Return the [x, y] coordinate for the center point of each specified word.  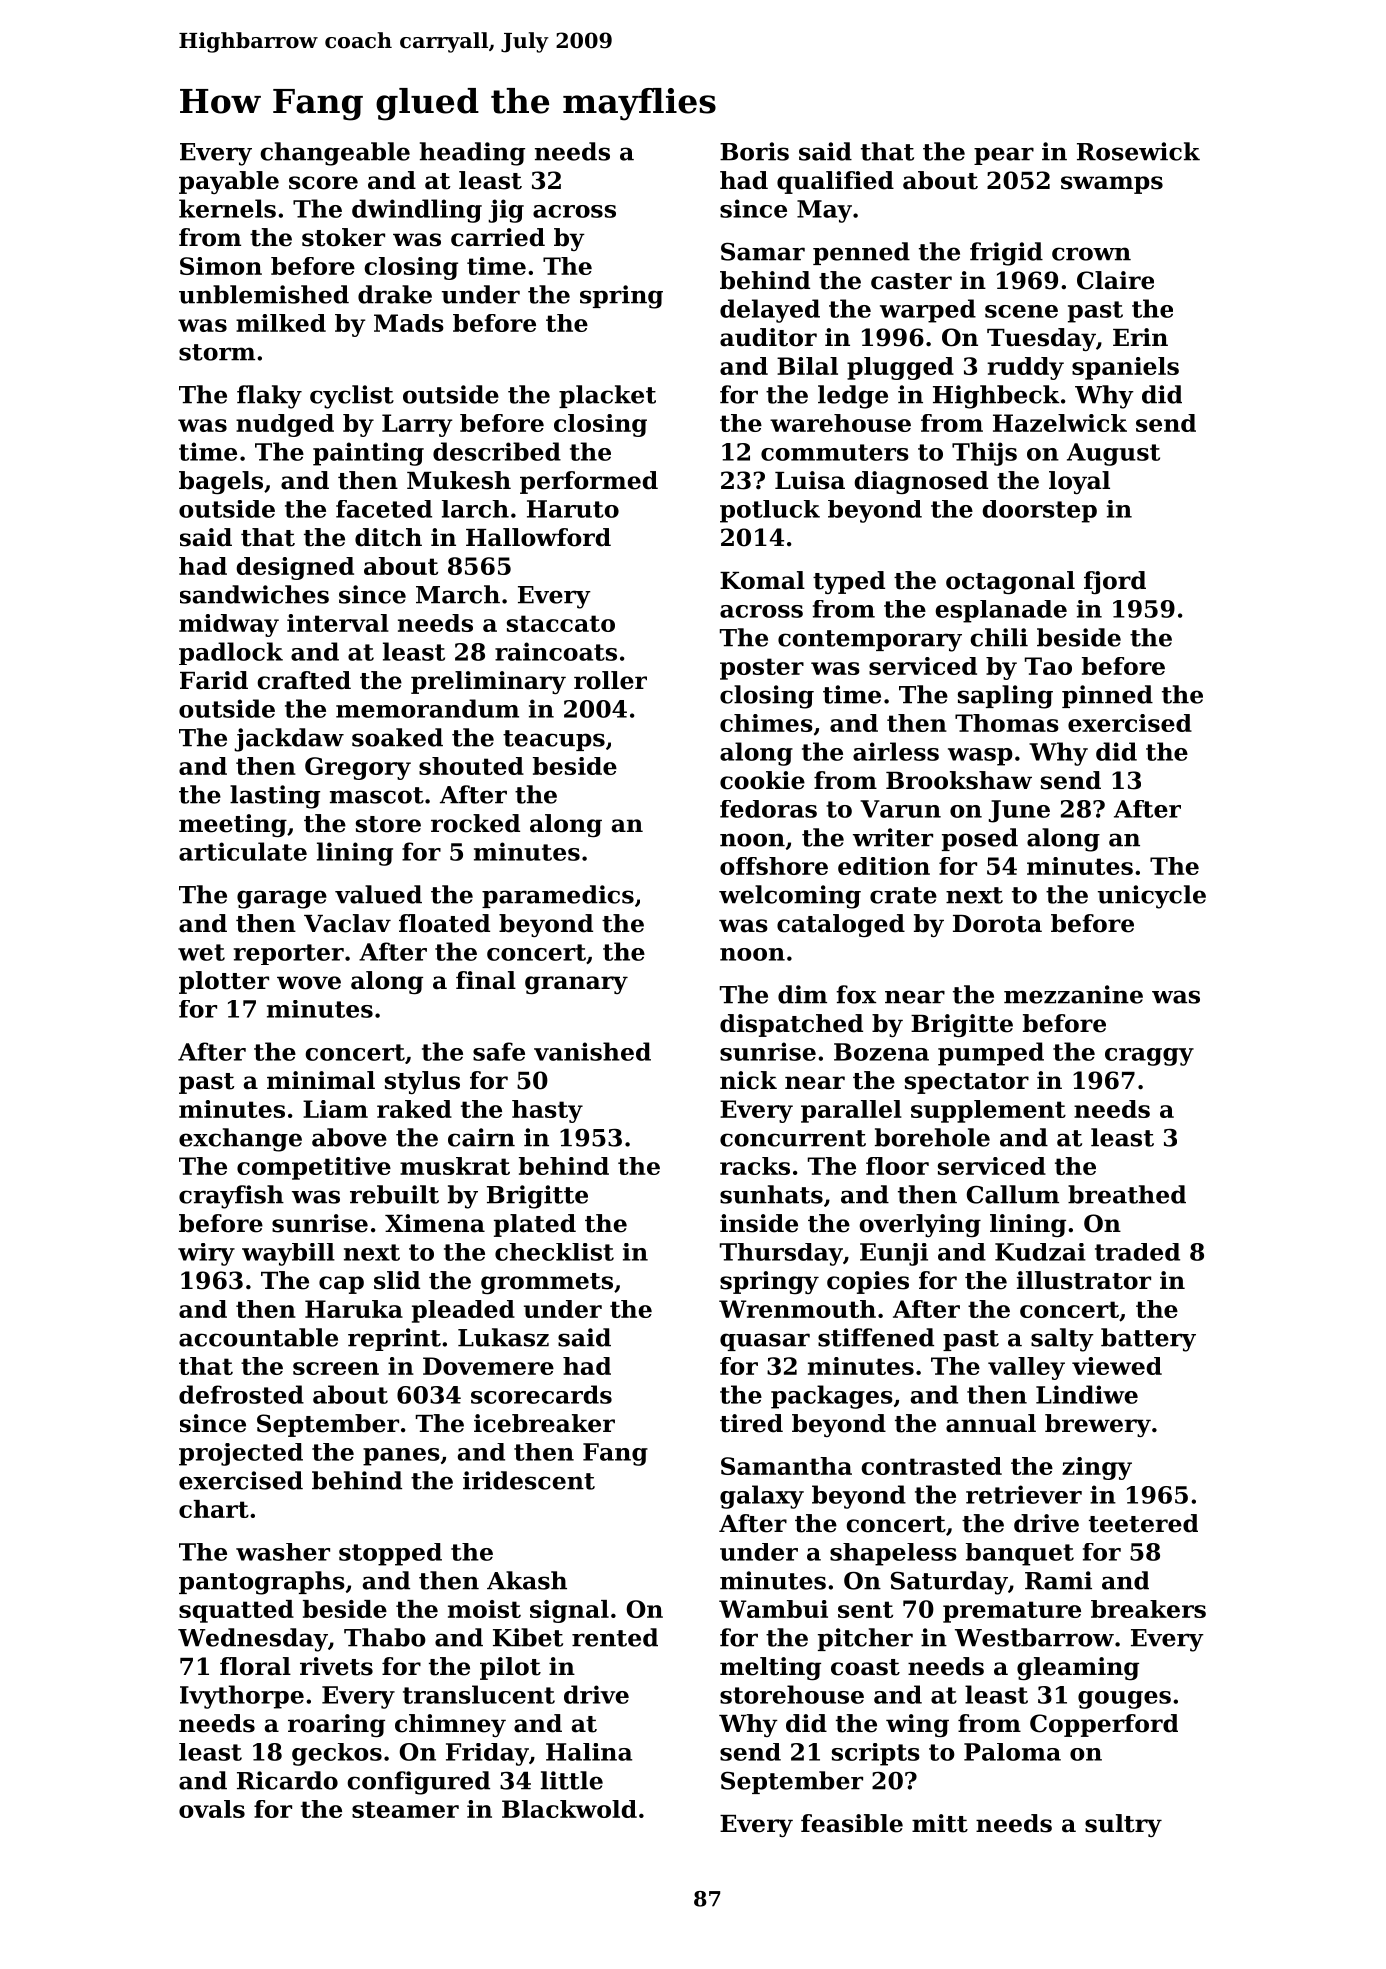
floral [255, 1666]
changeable [335, 154]
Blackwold [569, 1809]
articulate [243, 851]
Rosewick [1138, 151]
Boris [754, 151]
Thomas [1007, 723]
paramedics [558, 896]
